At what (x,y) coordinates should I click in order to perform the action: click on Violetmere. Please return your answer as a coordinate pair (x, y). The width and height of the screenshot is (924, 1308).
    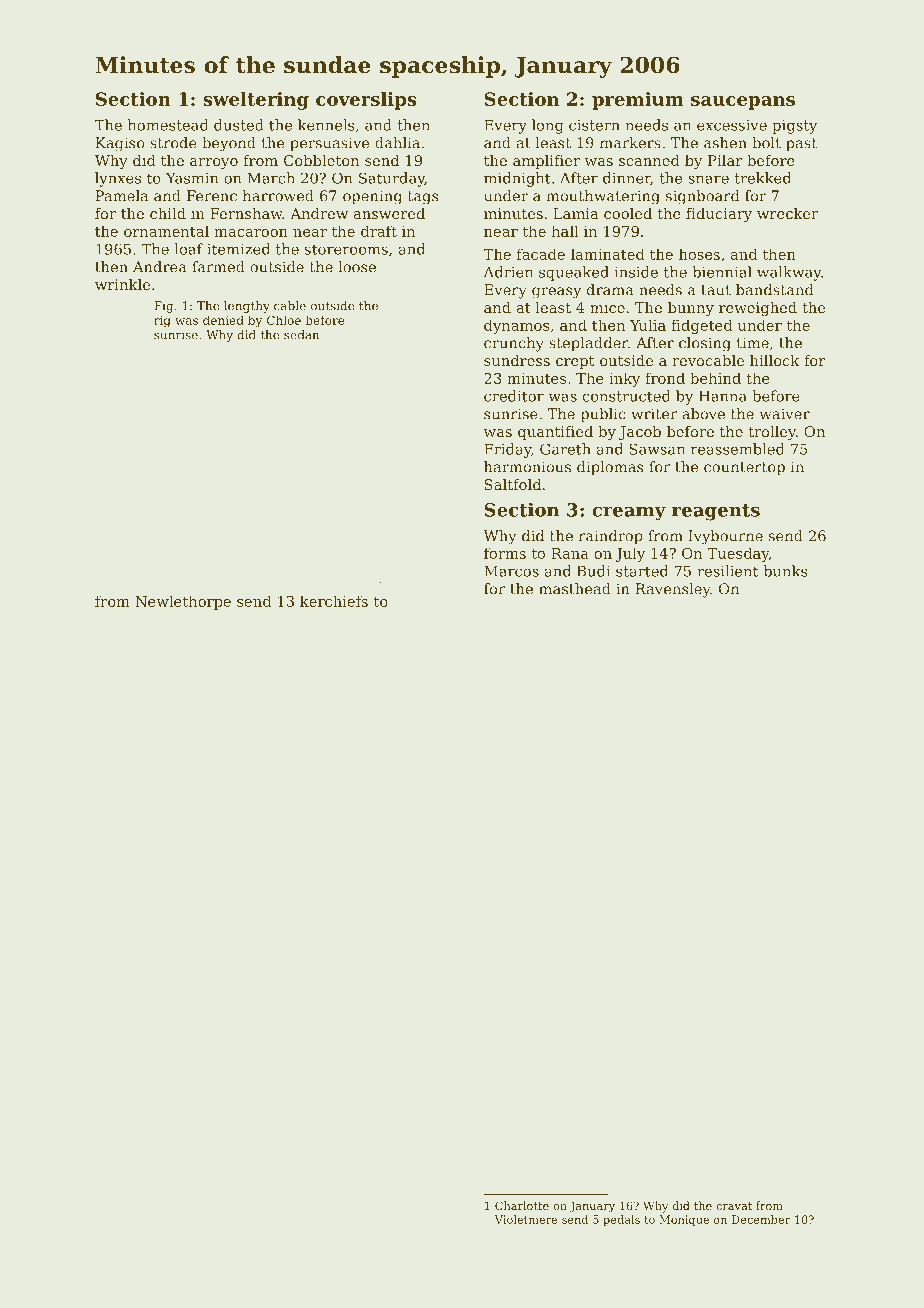
    Looking at the image, I should click on (526, 1219).
